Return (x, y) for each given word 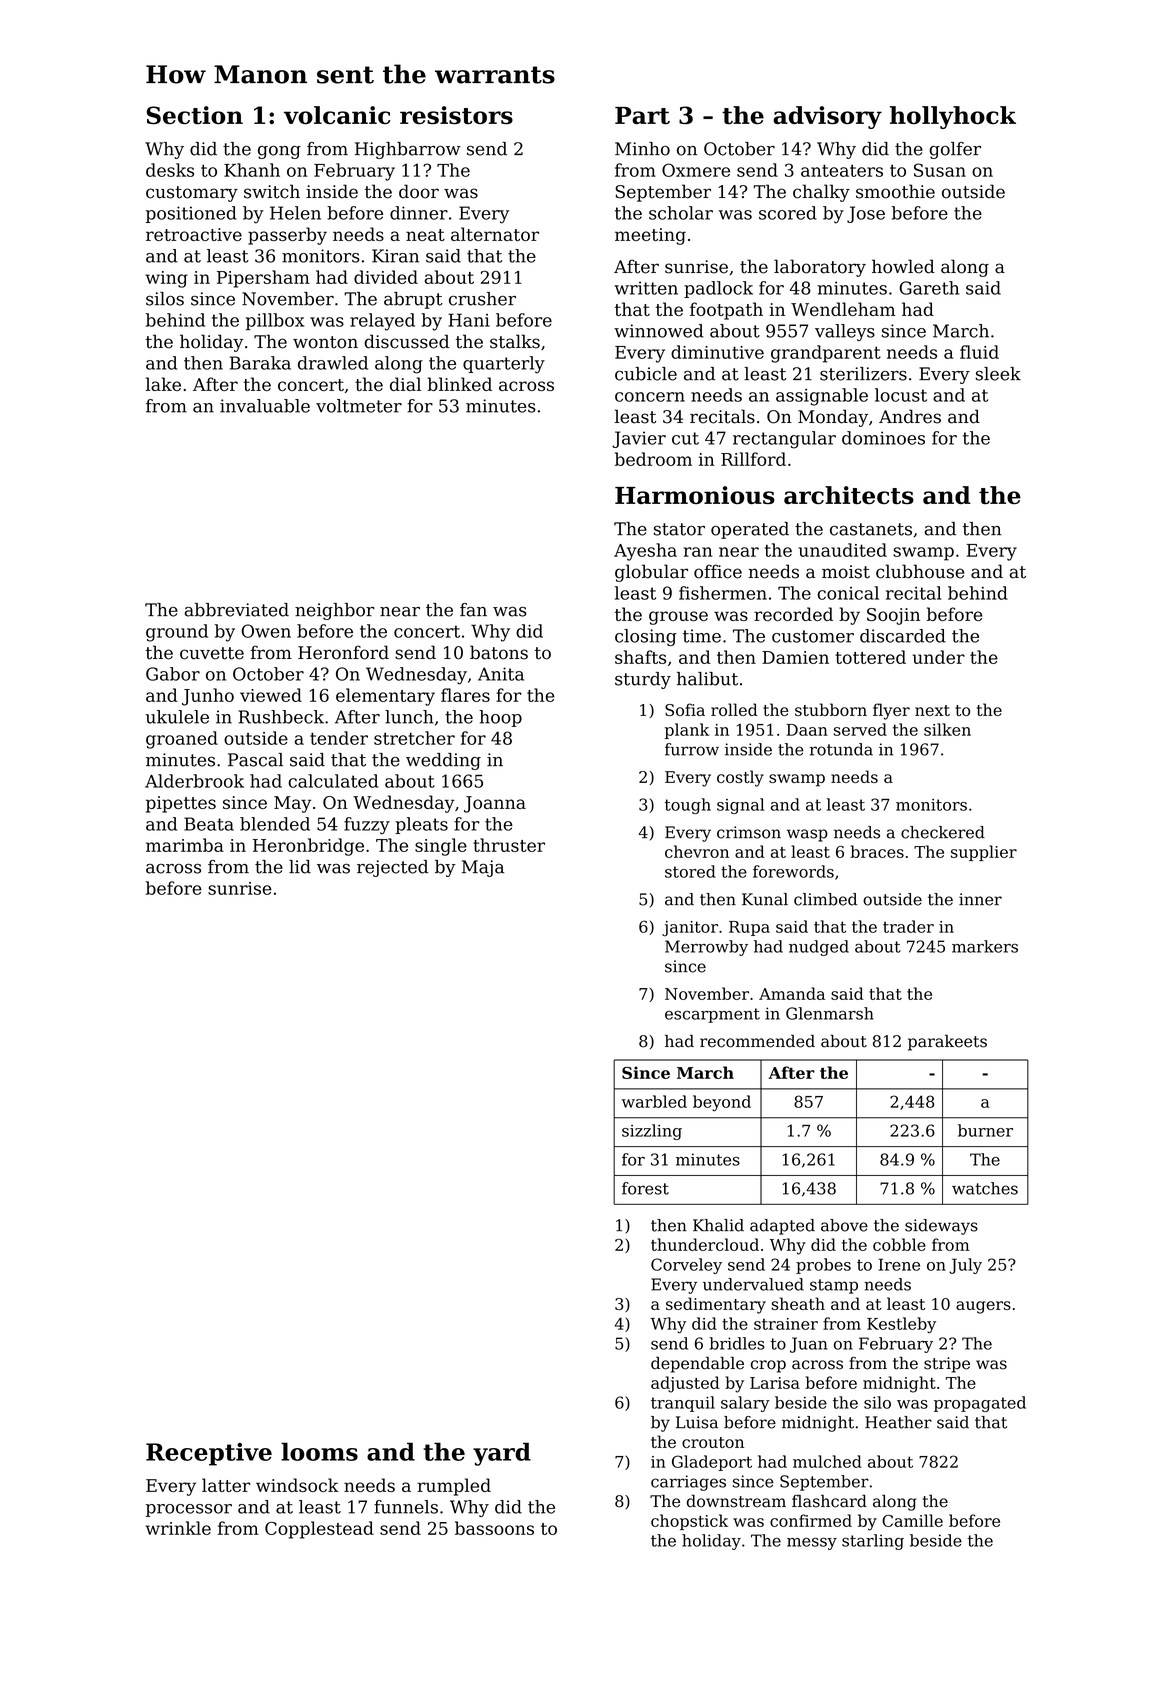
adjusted (685, 1384)
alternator (495, 234)
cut (685, 438)
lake (163, 384)
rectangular (784, 440)
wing (166, 279)
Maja (483, 868)
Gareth (929, 288)
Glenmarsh (830, 1013)
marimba (185, 845)
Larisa (775, 1383)
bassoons (494, 1528)
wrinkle (178, 1528)
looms (319, 1451)
